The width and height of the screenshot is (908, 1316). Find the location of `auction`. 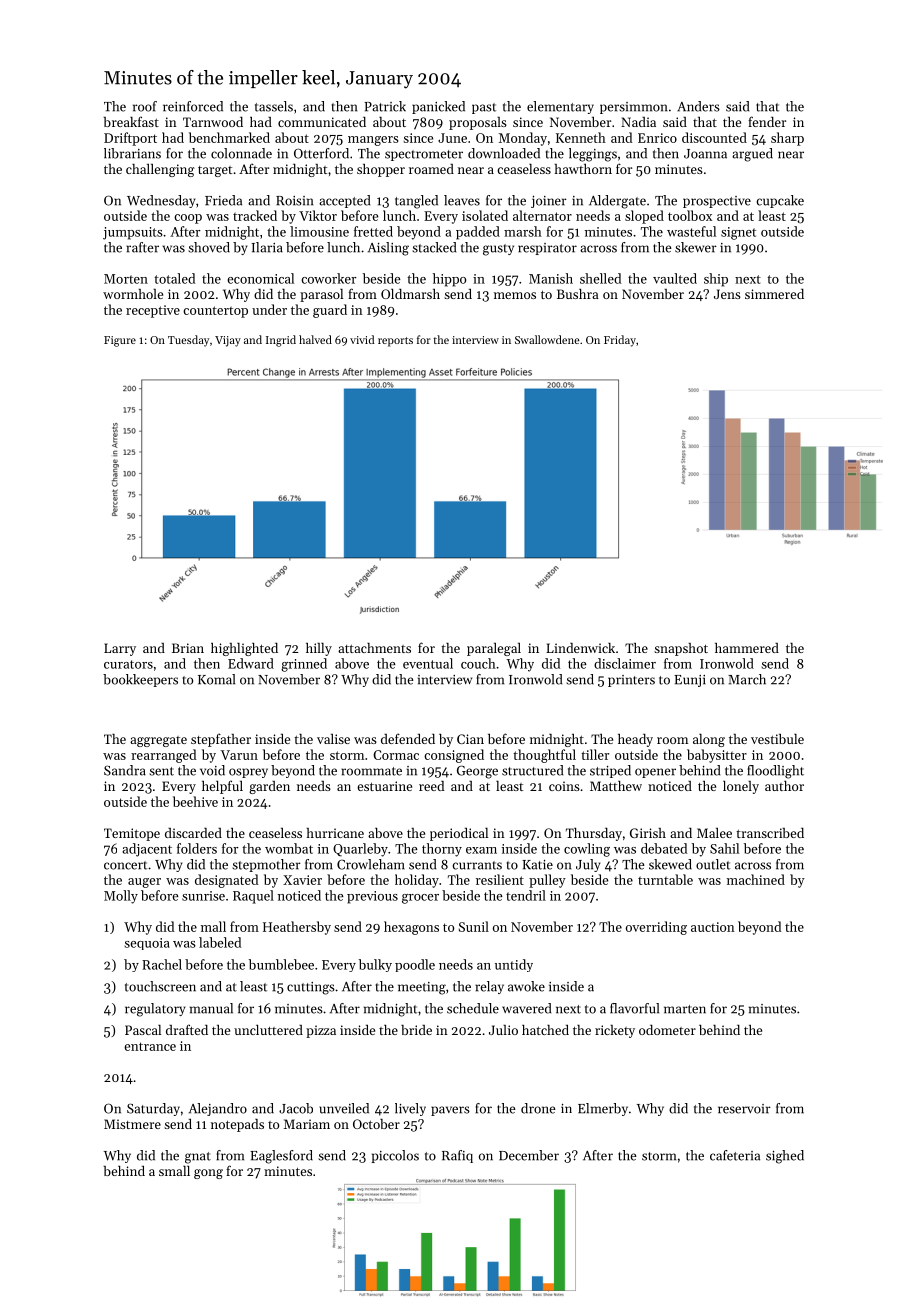

auction is located at coordinates (713, 927).
